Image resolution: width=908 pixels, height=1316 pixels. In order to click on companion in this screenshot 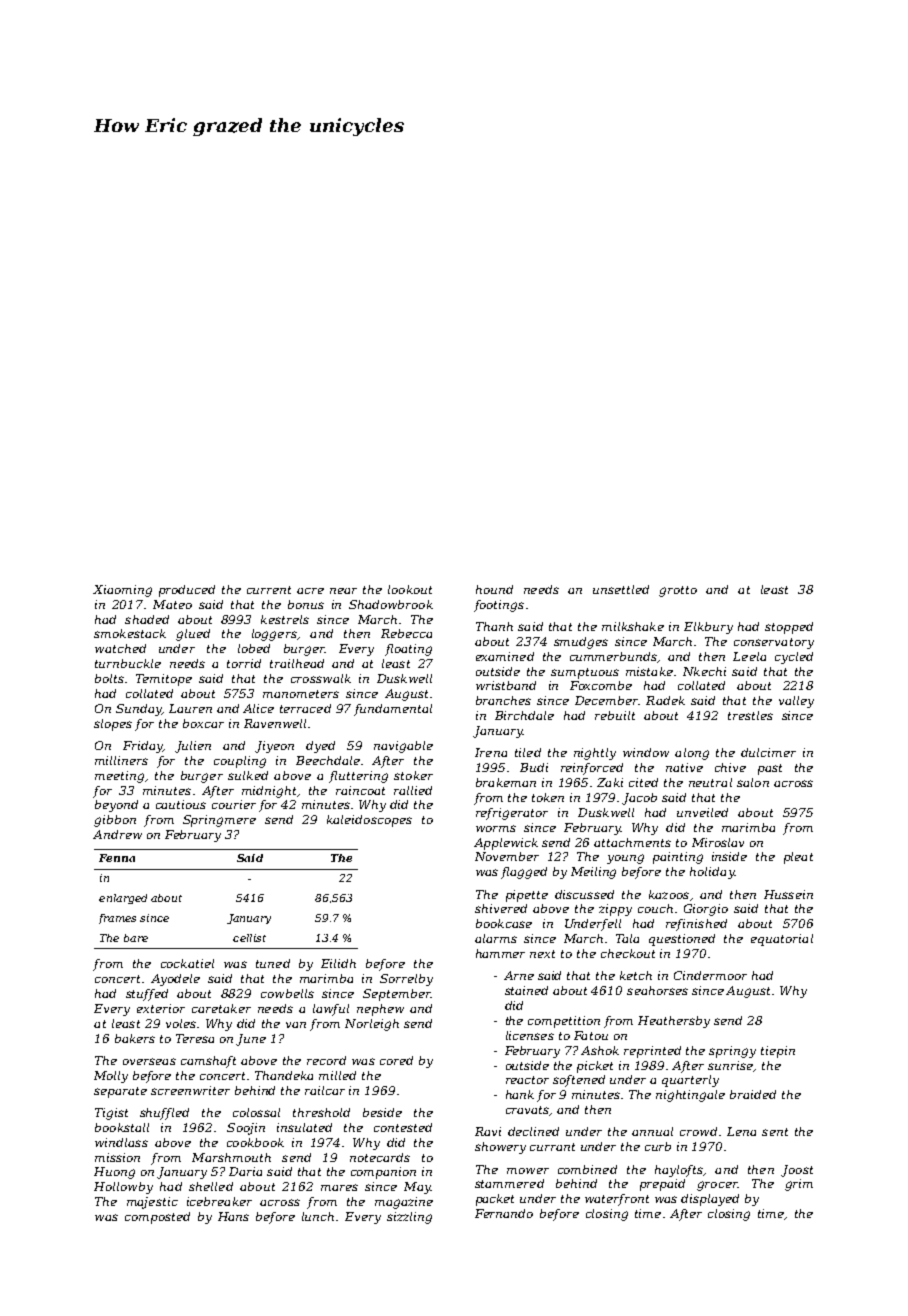, I will do `click(383, 1173)`.
